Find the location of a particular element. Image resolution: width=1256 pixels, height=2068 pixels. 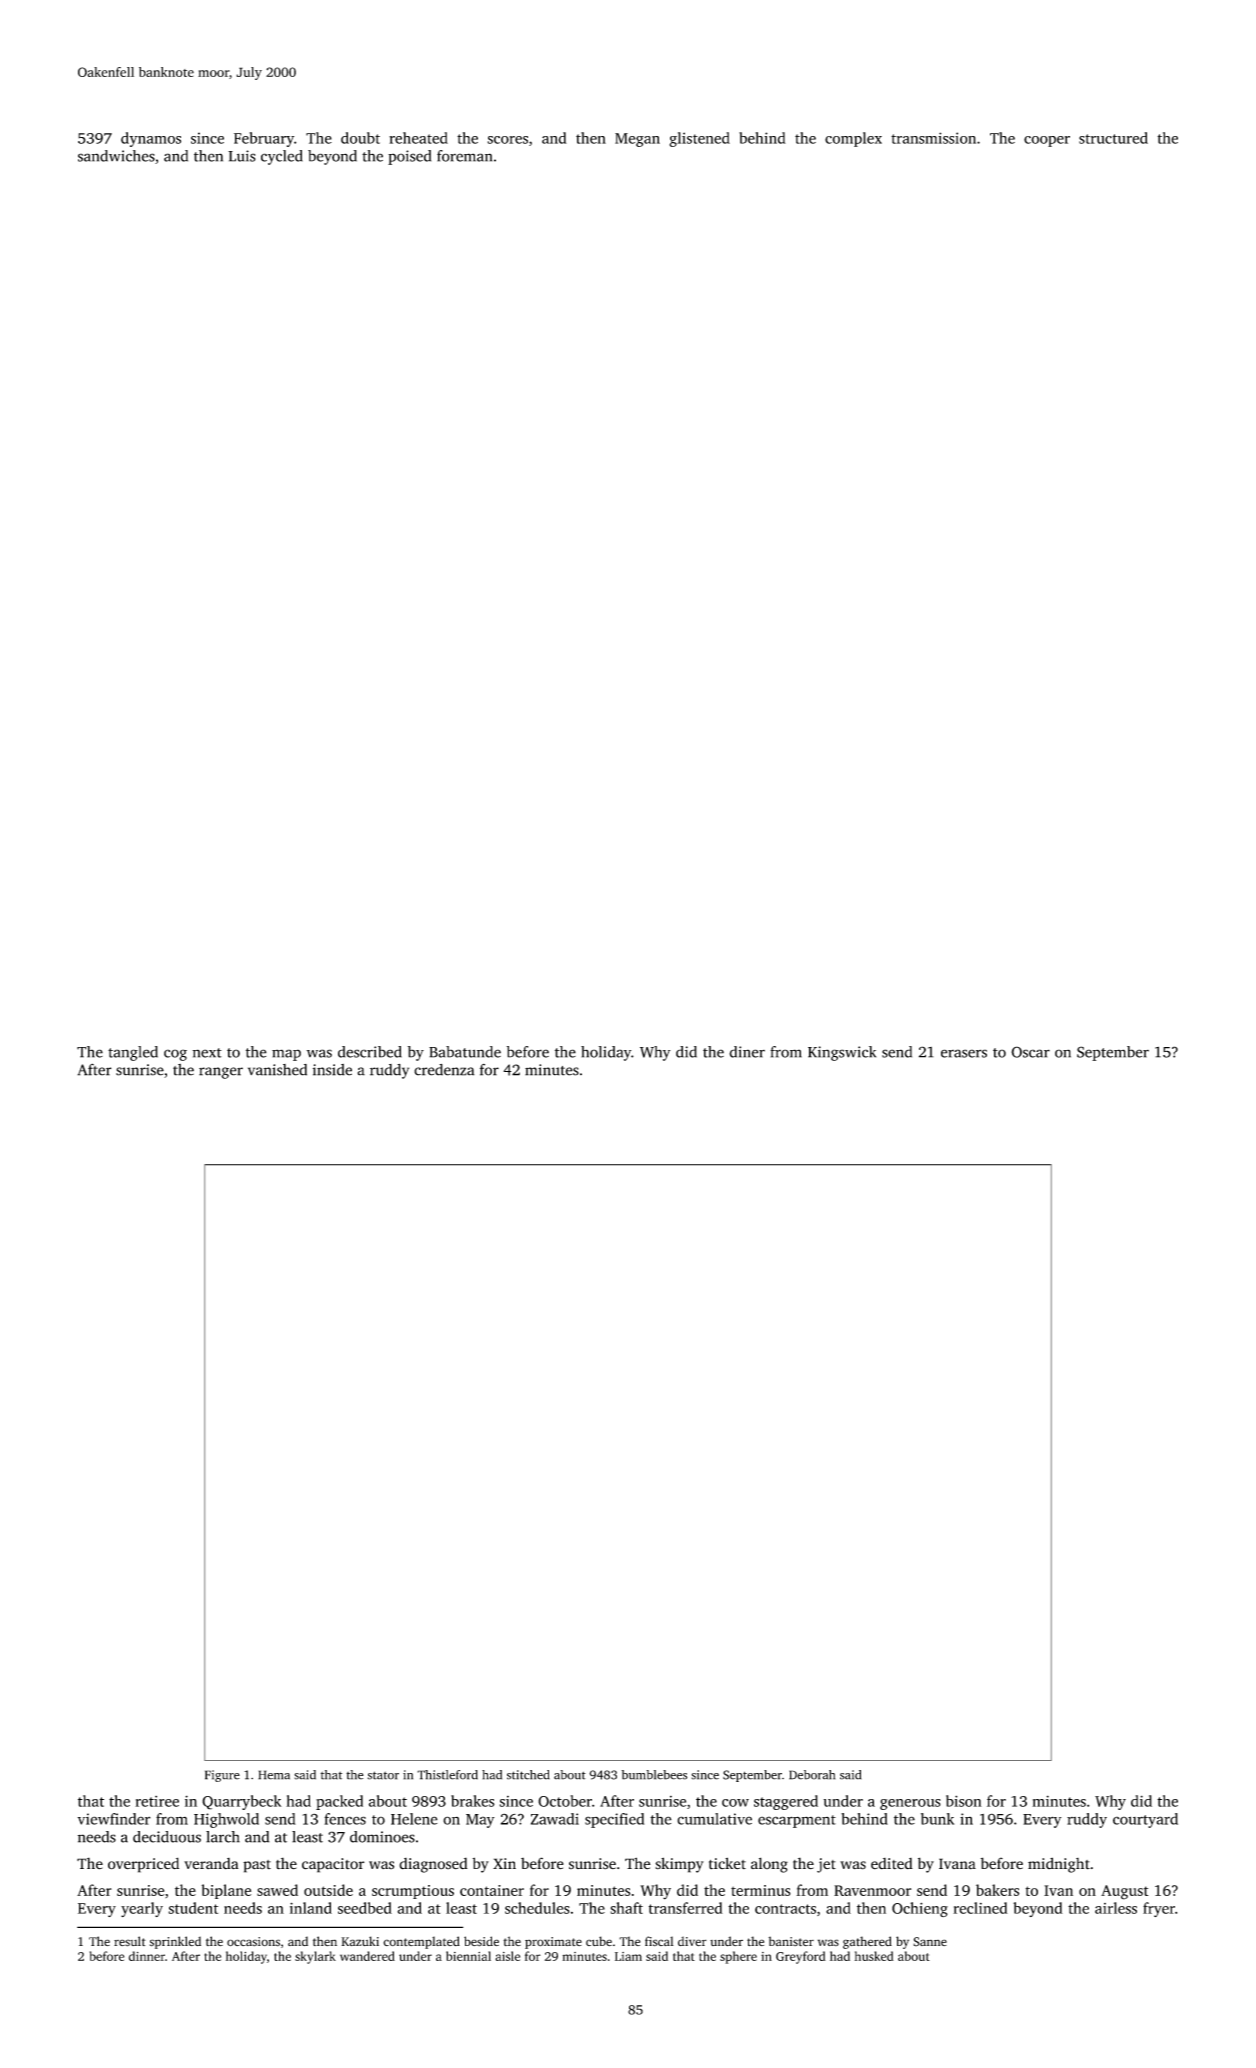

stitched is located at coordinates (528, 1775).
